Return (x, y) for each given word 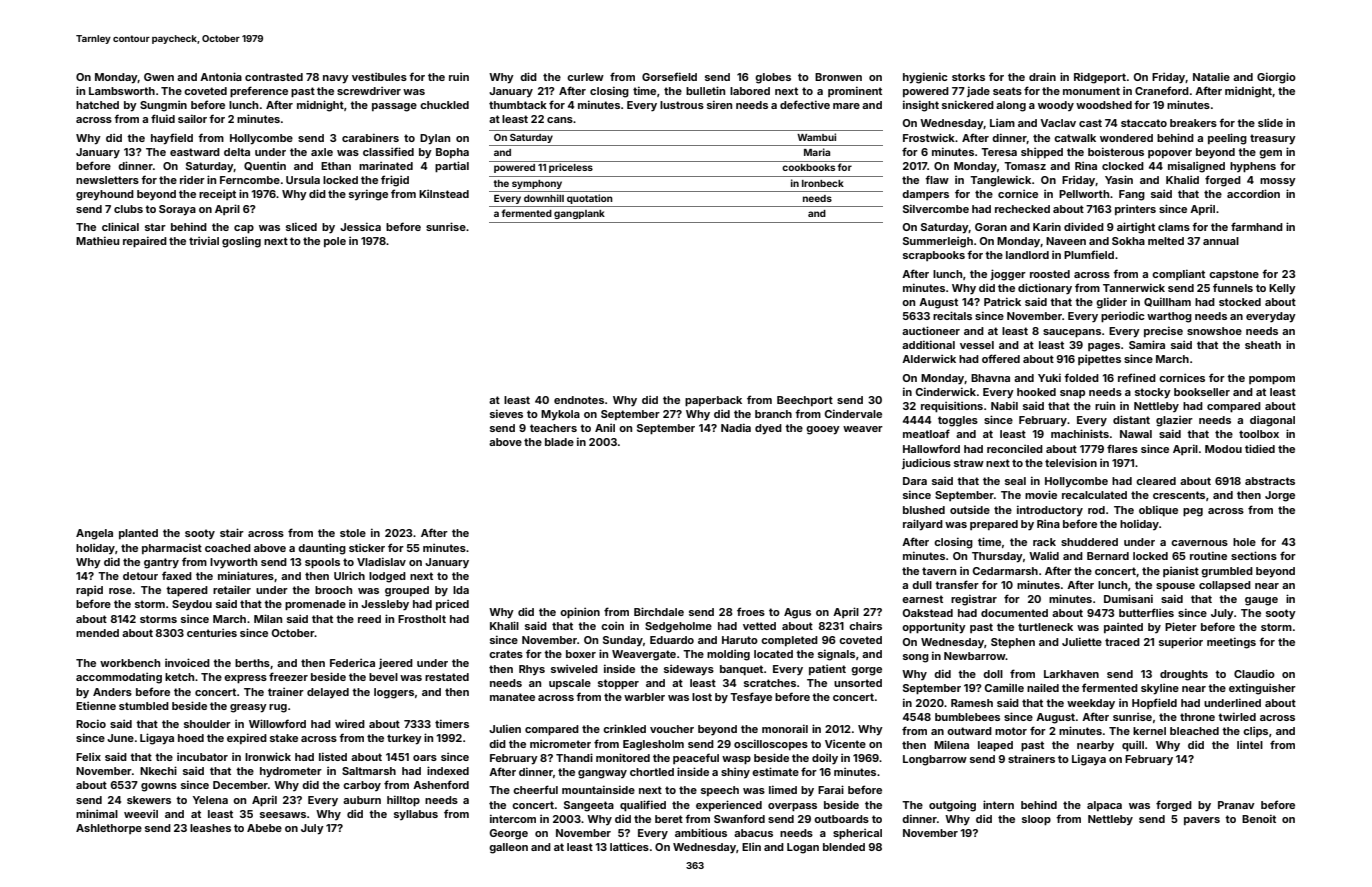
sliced (301, 226)
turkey (404, 739)
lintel (1250, 744)
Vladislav (381, 561)
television (1071, 462)
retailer (232, 589)
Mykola (560, 415)
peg (1193, 512)
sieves (506, 413)
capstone (1234, 275)
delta (237, 152)
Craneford (1162, 90)
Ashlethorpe (109, 829)
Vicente (845, 743)
